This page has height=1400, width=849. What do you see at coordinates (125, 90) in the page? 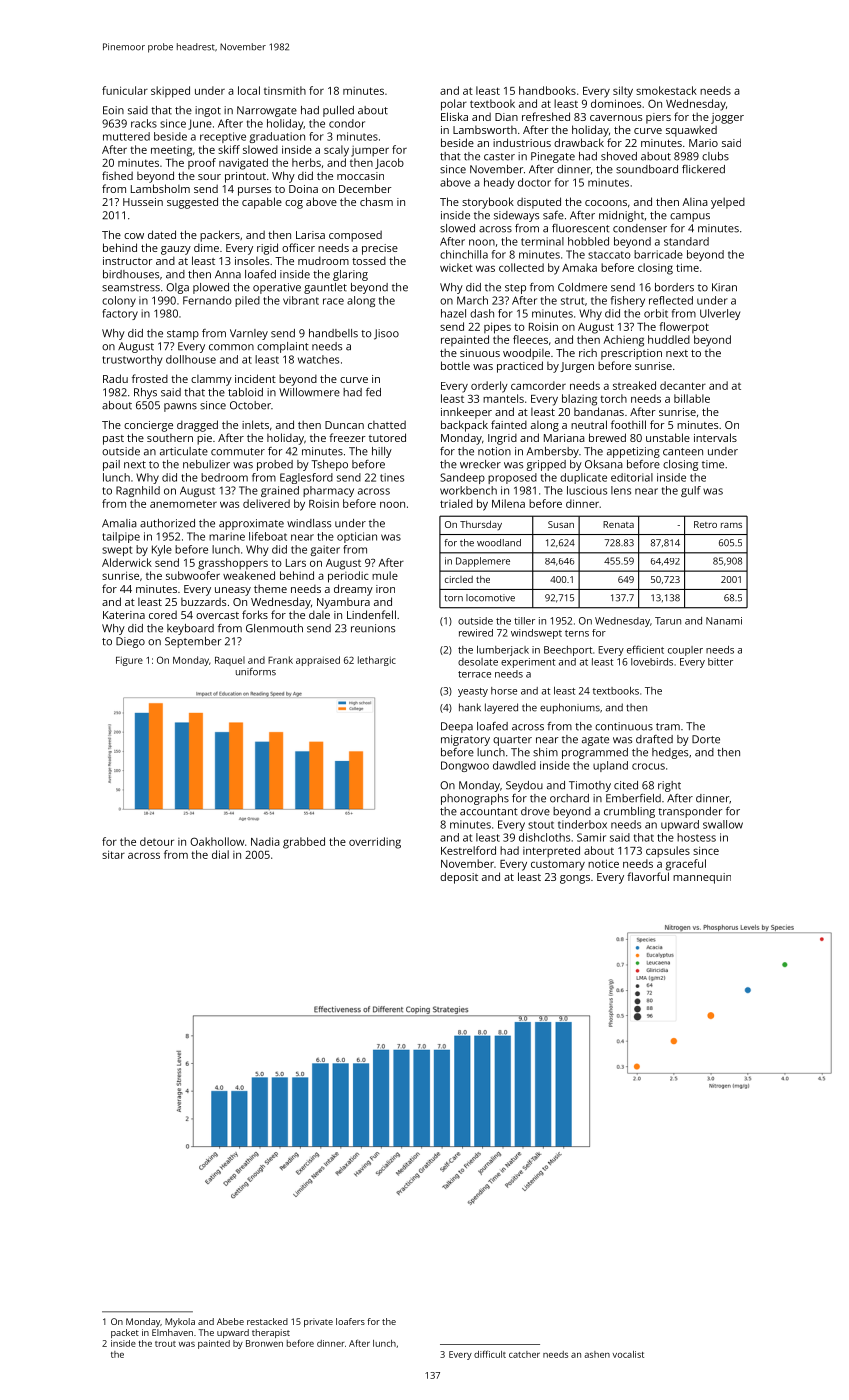
I see `funicular` at bounding box center [125, 90].
